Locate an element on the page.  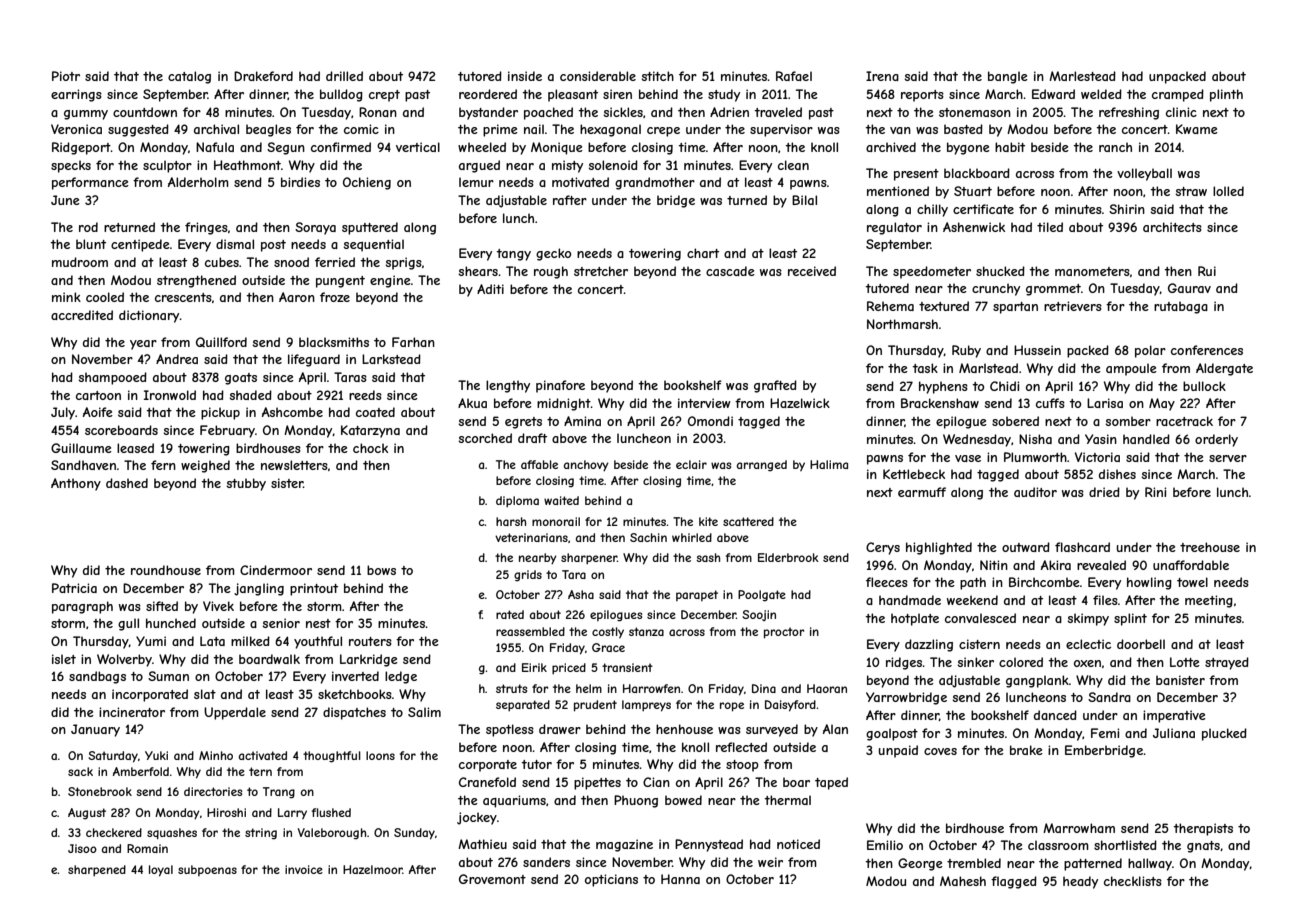
loons is located at coordinates (380, 755).
